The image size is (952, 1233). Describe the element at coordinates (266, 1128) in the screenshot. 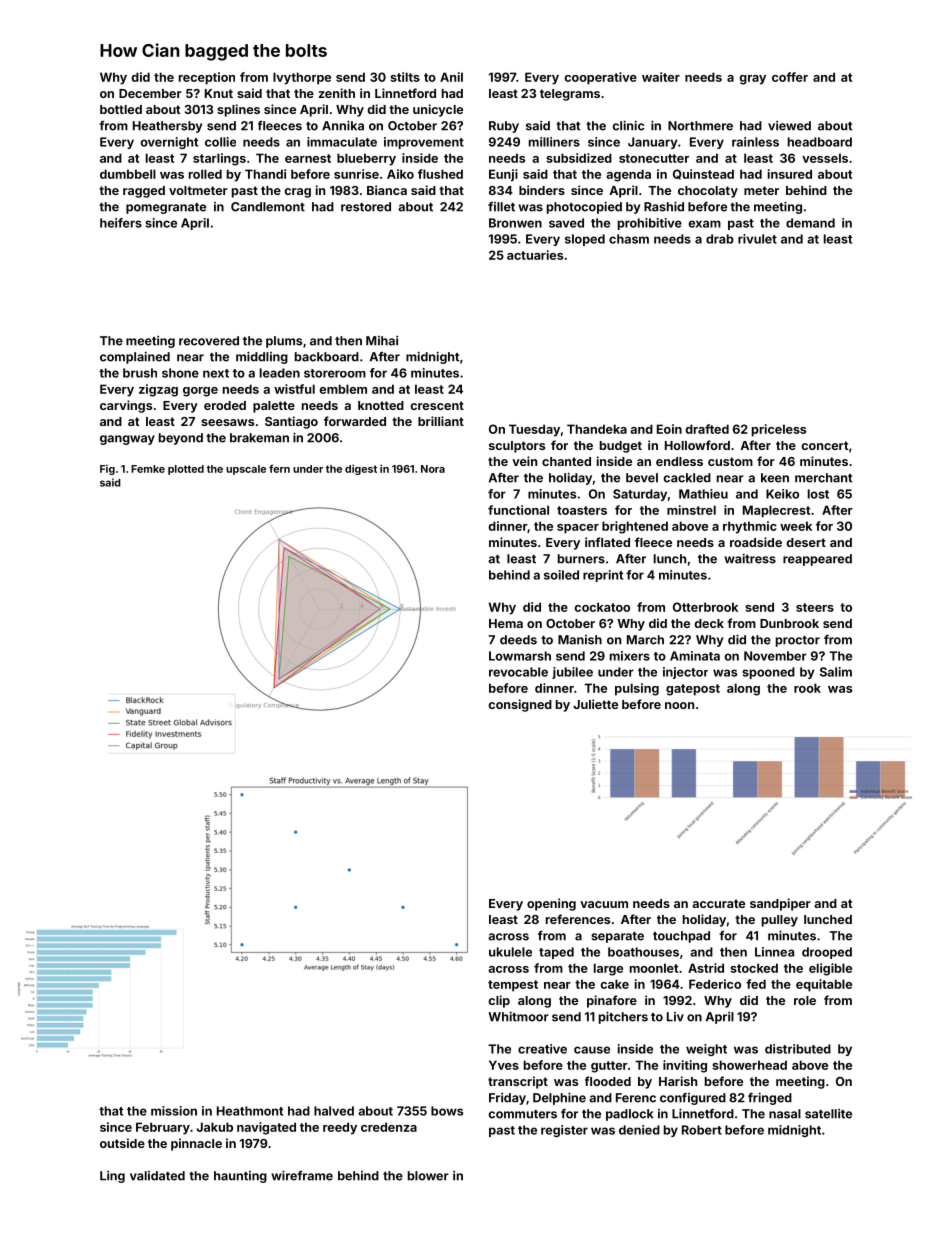

I see `navigated` at that location.
